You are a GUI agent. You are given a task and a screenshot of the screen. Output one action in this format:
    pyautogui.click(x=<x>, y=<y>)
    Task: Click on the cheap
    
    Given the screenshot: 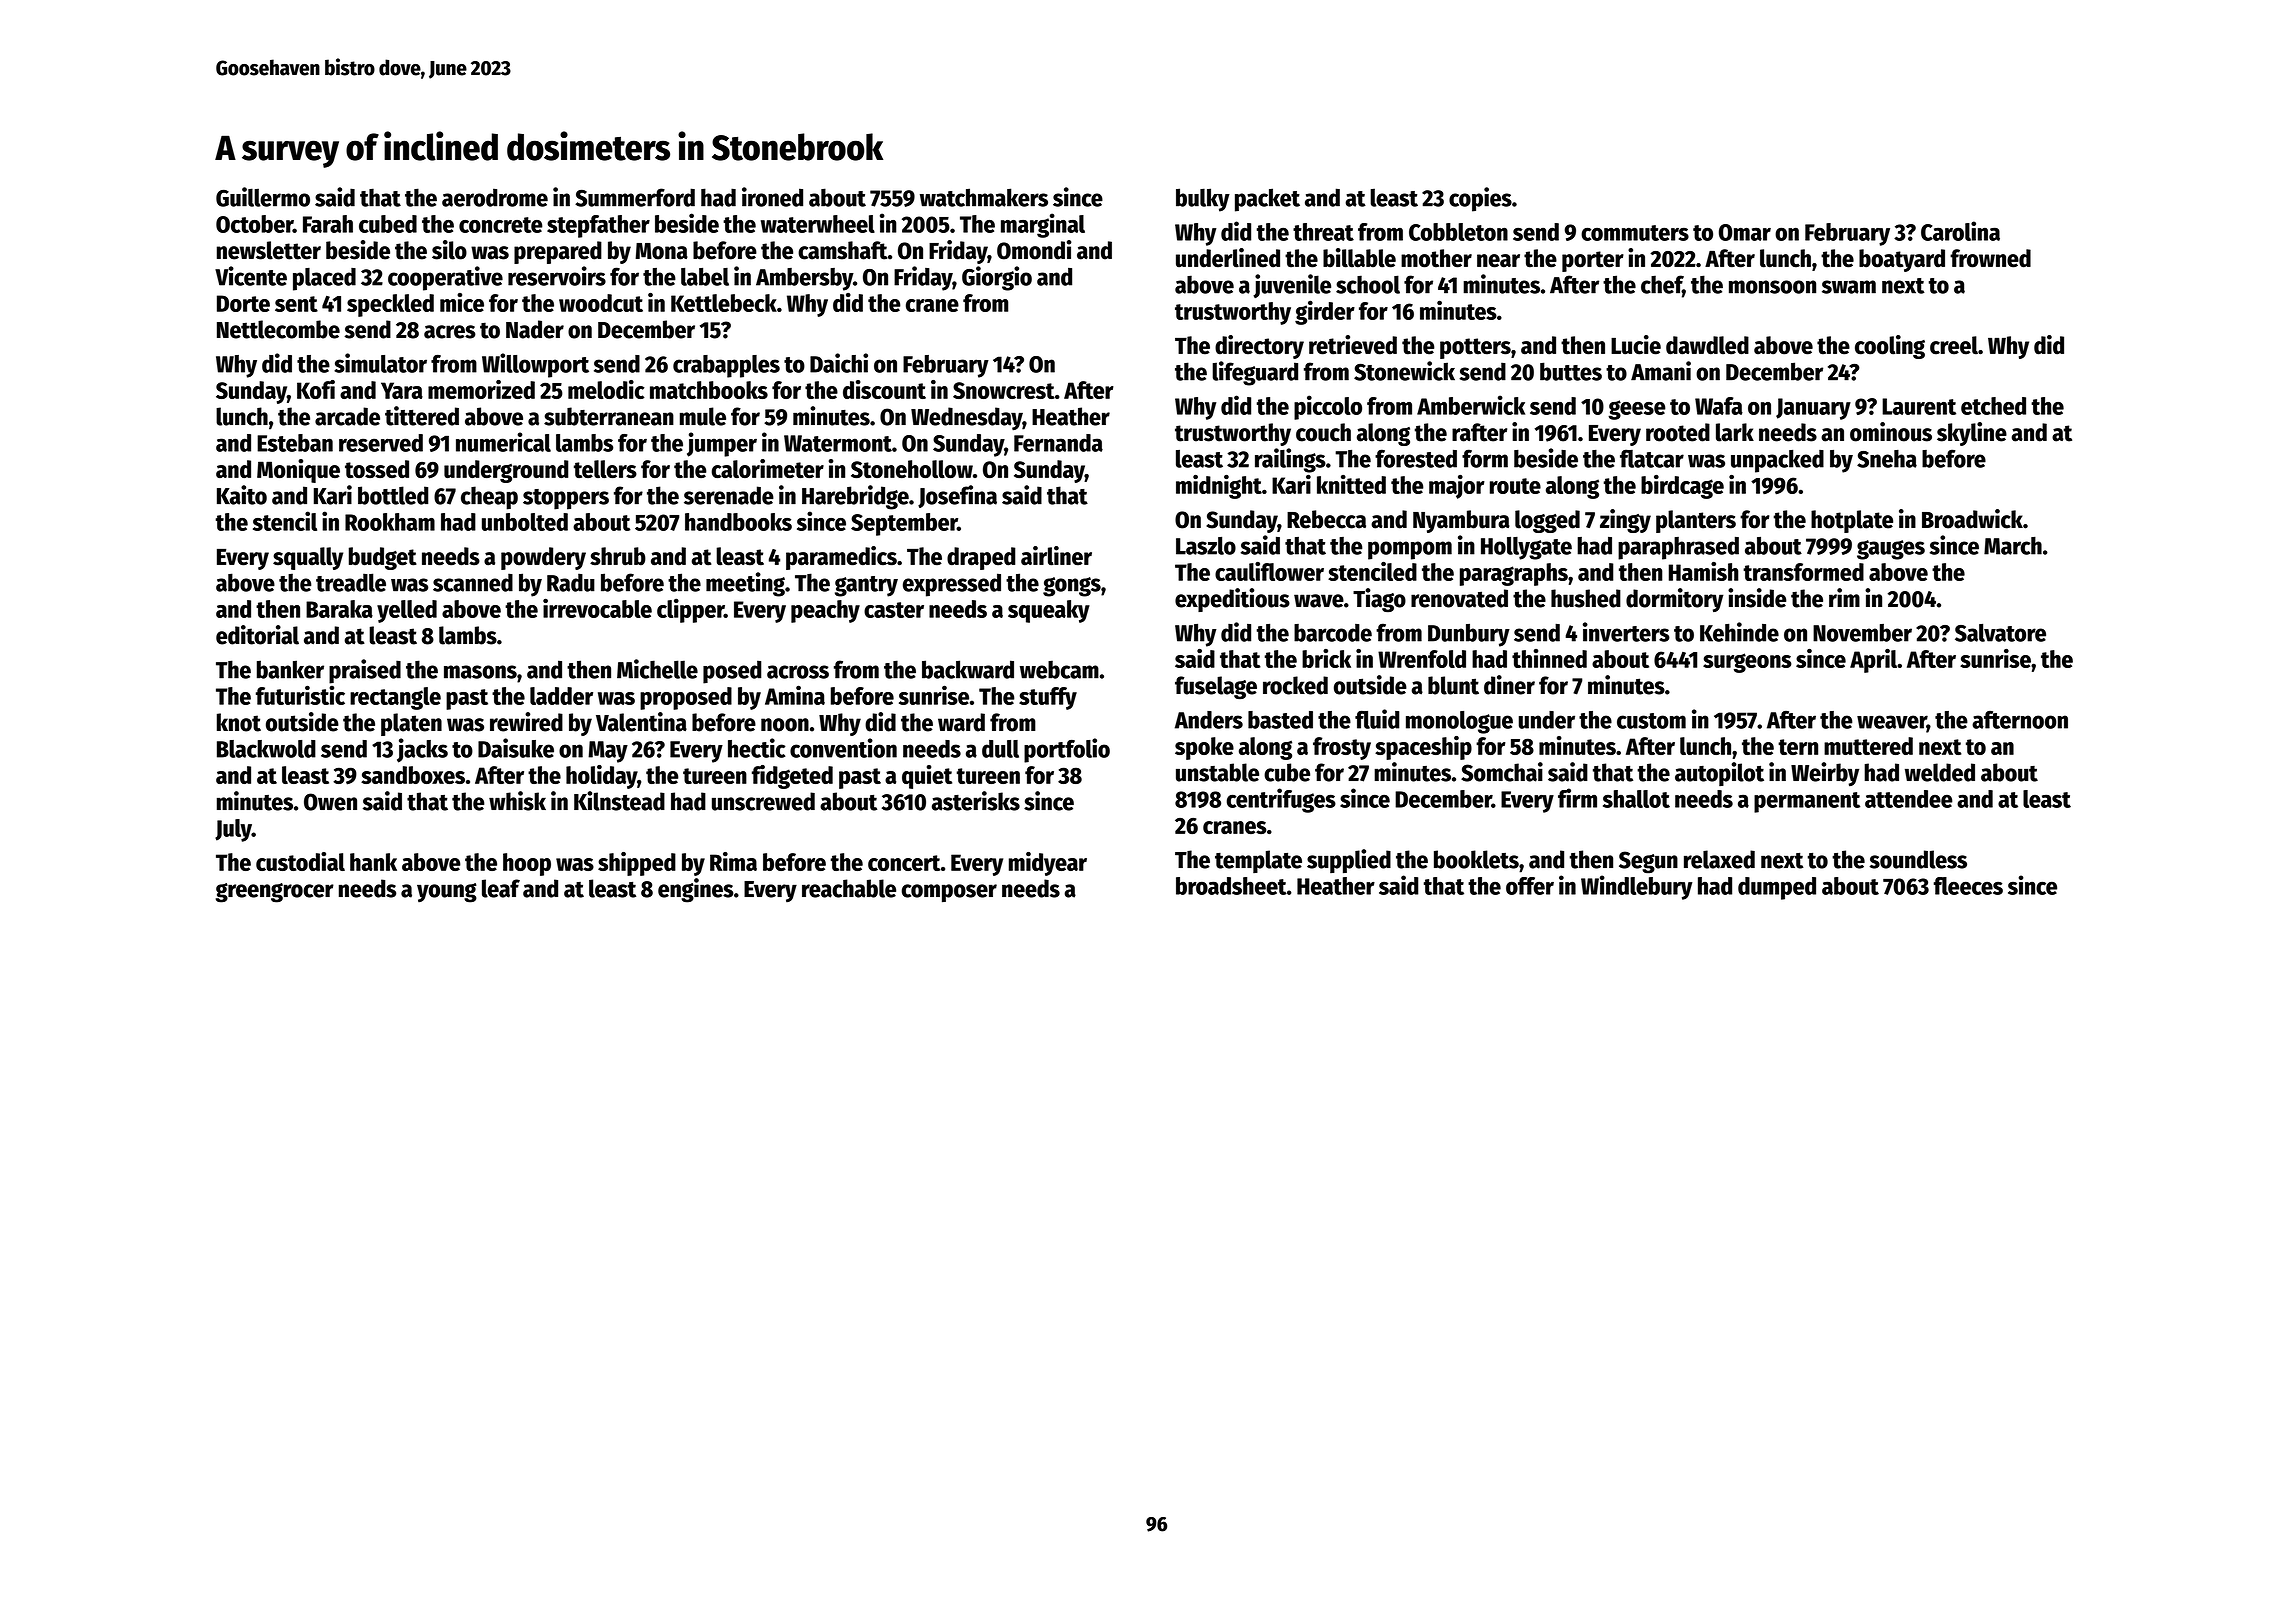 What is the action you would take?
    pyautogui.click(x=489, y=498)
